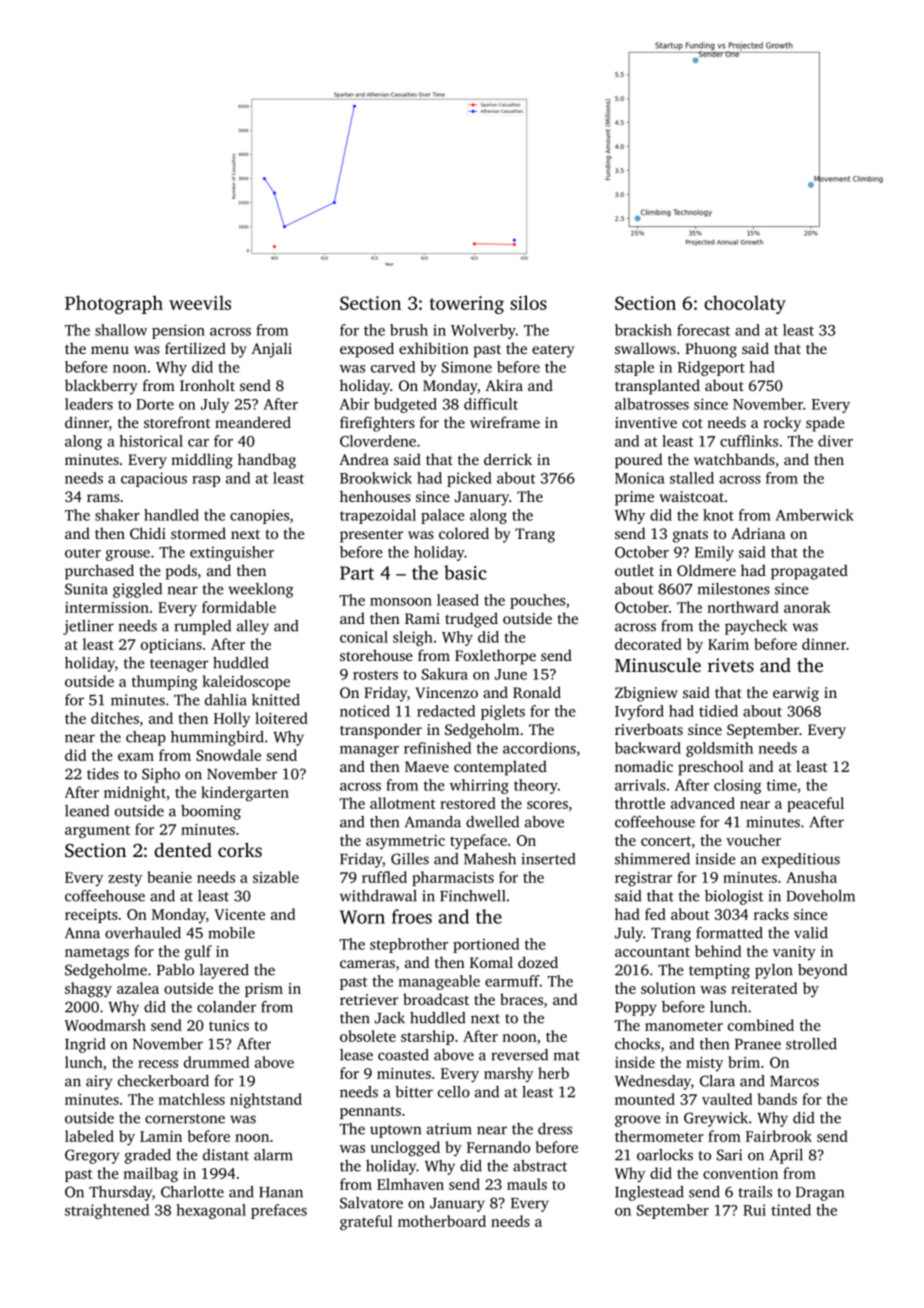 The image size is (924, 1308). What do you see at coordinates (528, 302) in the screenshot?
I see `silos` at bounding box center [528, 302].
